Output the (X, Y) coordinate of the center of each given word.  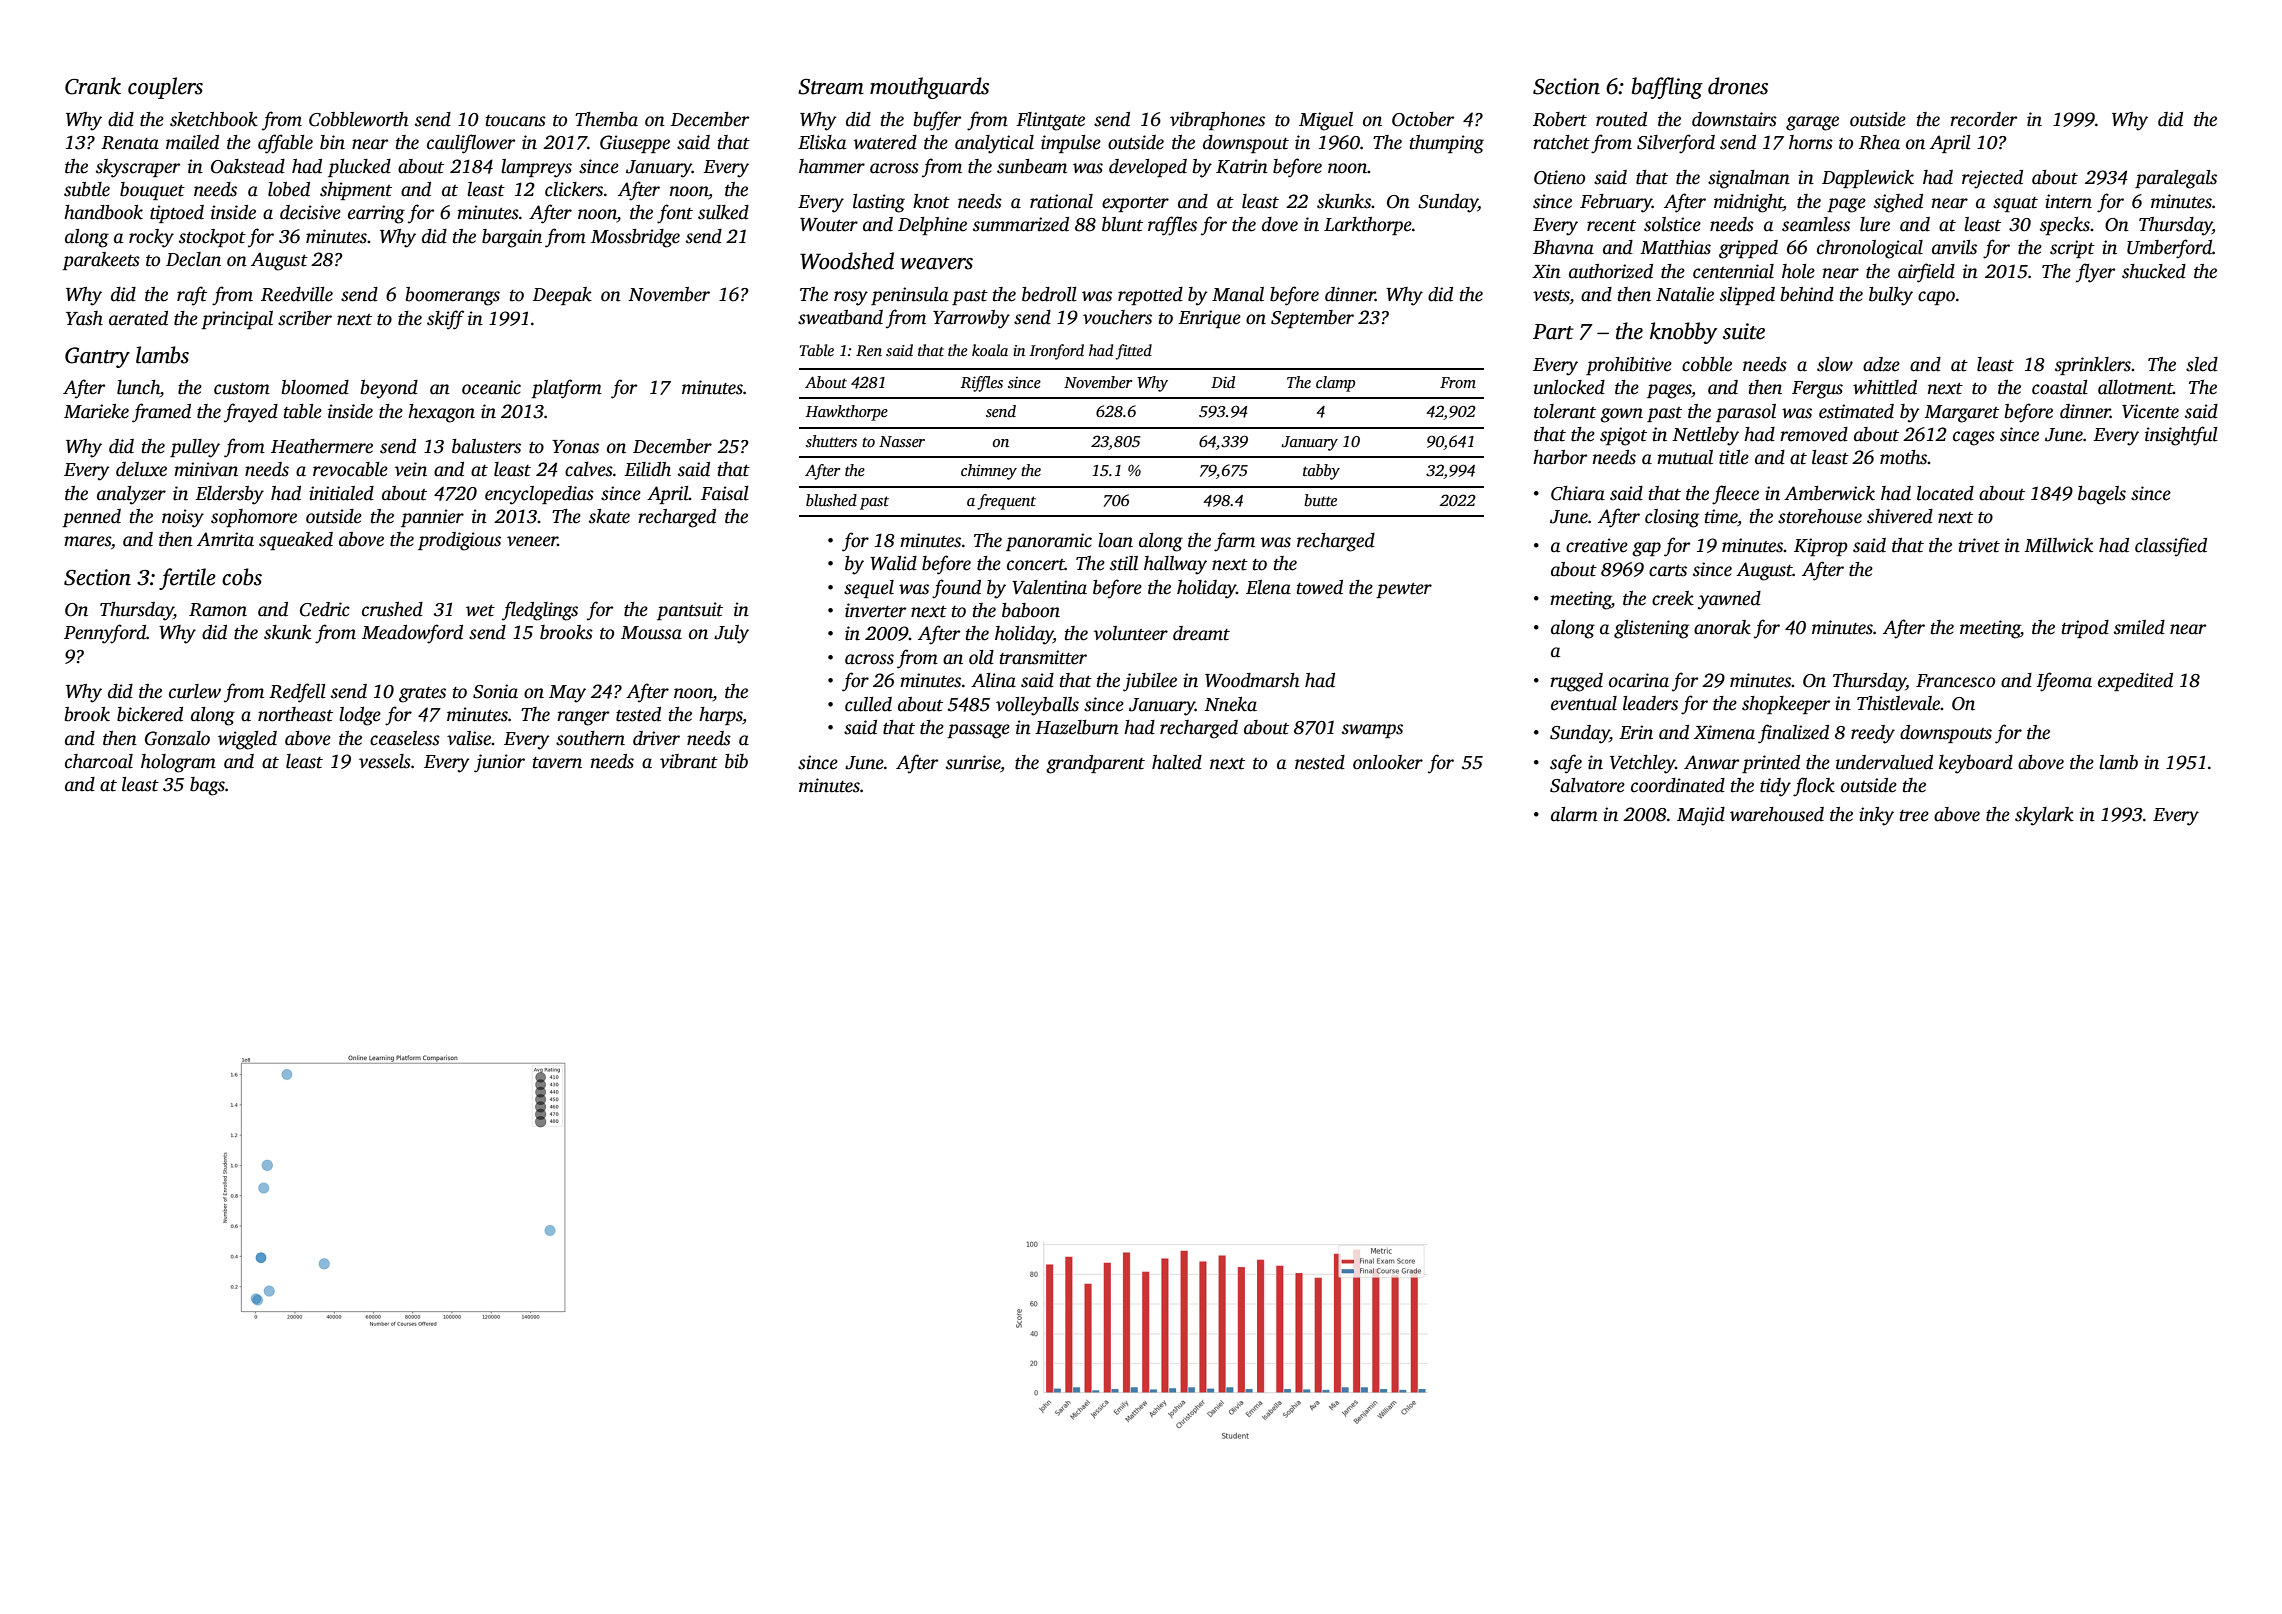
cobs (242, 577)
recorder (1983, 119)
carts (1668, 571)
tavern (557, 763)
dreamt (1201, 633)
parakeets (101, 261)
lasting (879, 203)
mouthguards (929, 88)
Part (1553, 332)
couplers (165, 88)
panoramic (1049, 542)
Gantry (97, 357)
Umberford (2169, 249)
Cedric (325, 609)
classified (2171, 547)
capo (1936, 298)
